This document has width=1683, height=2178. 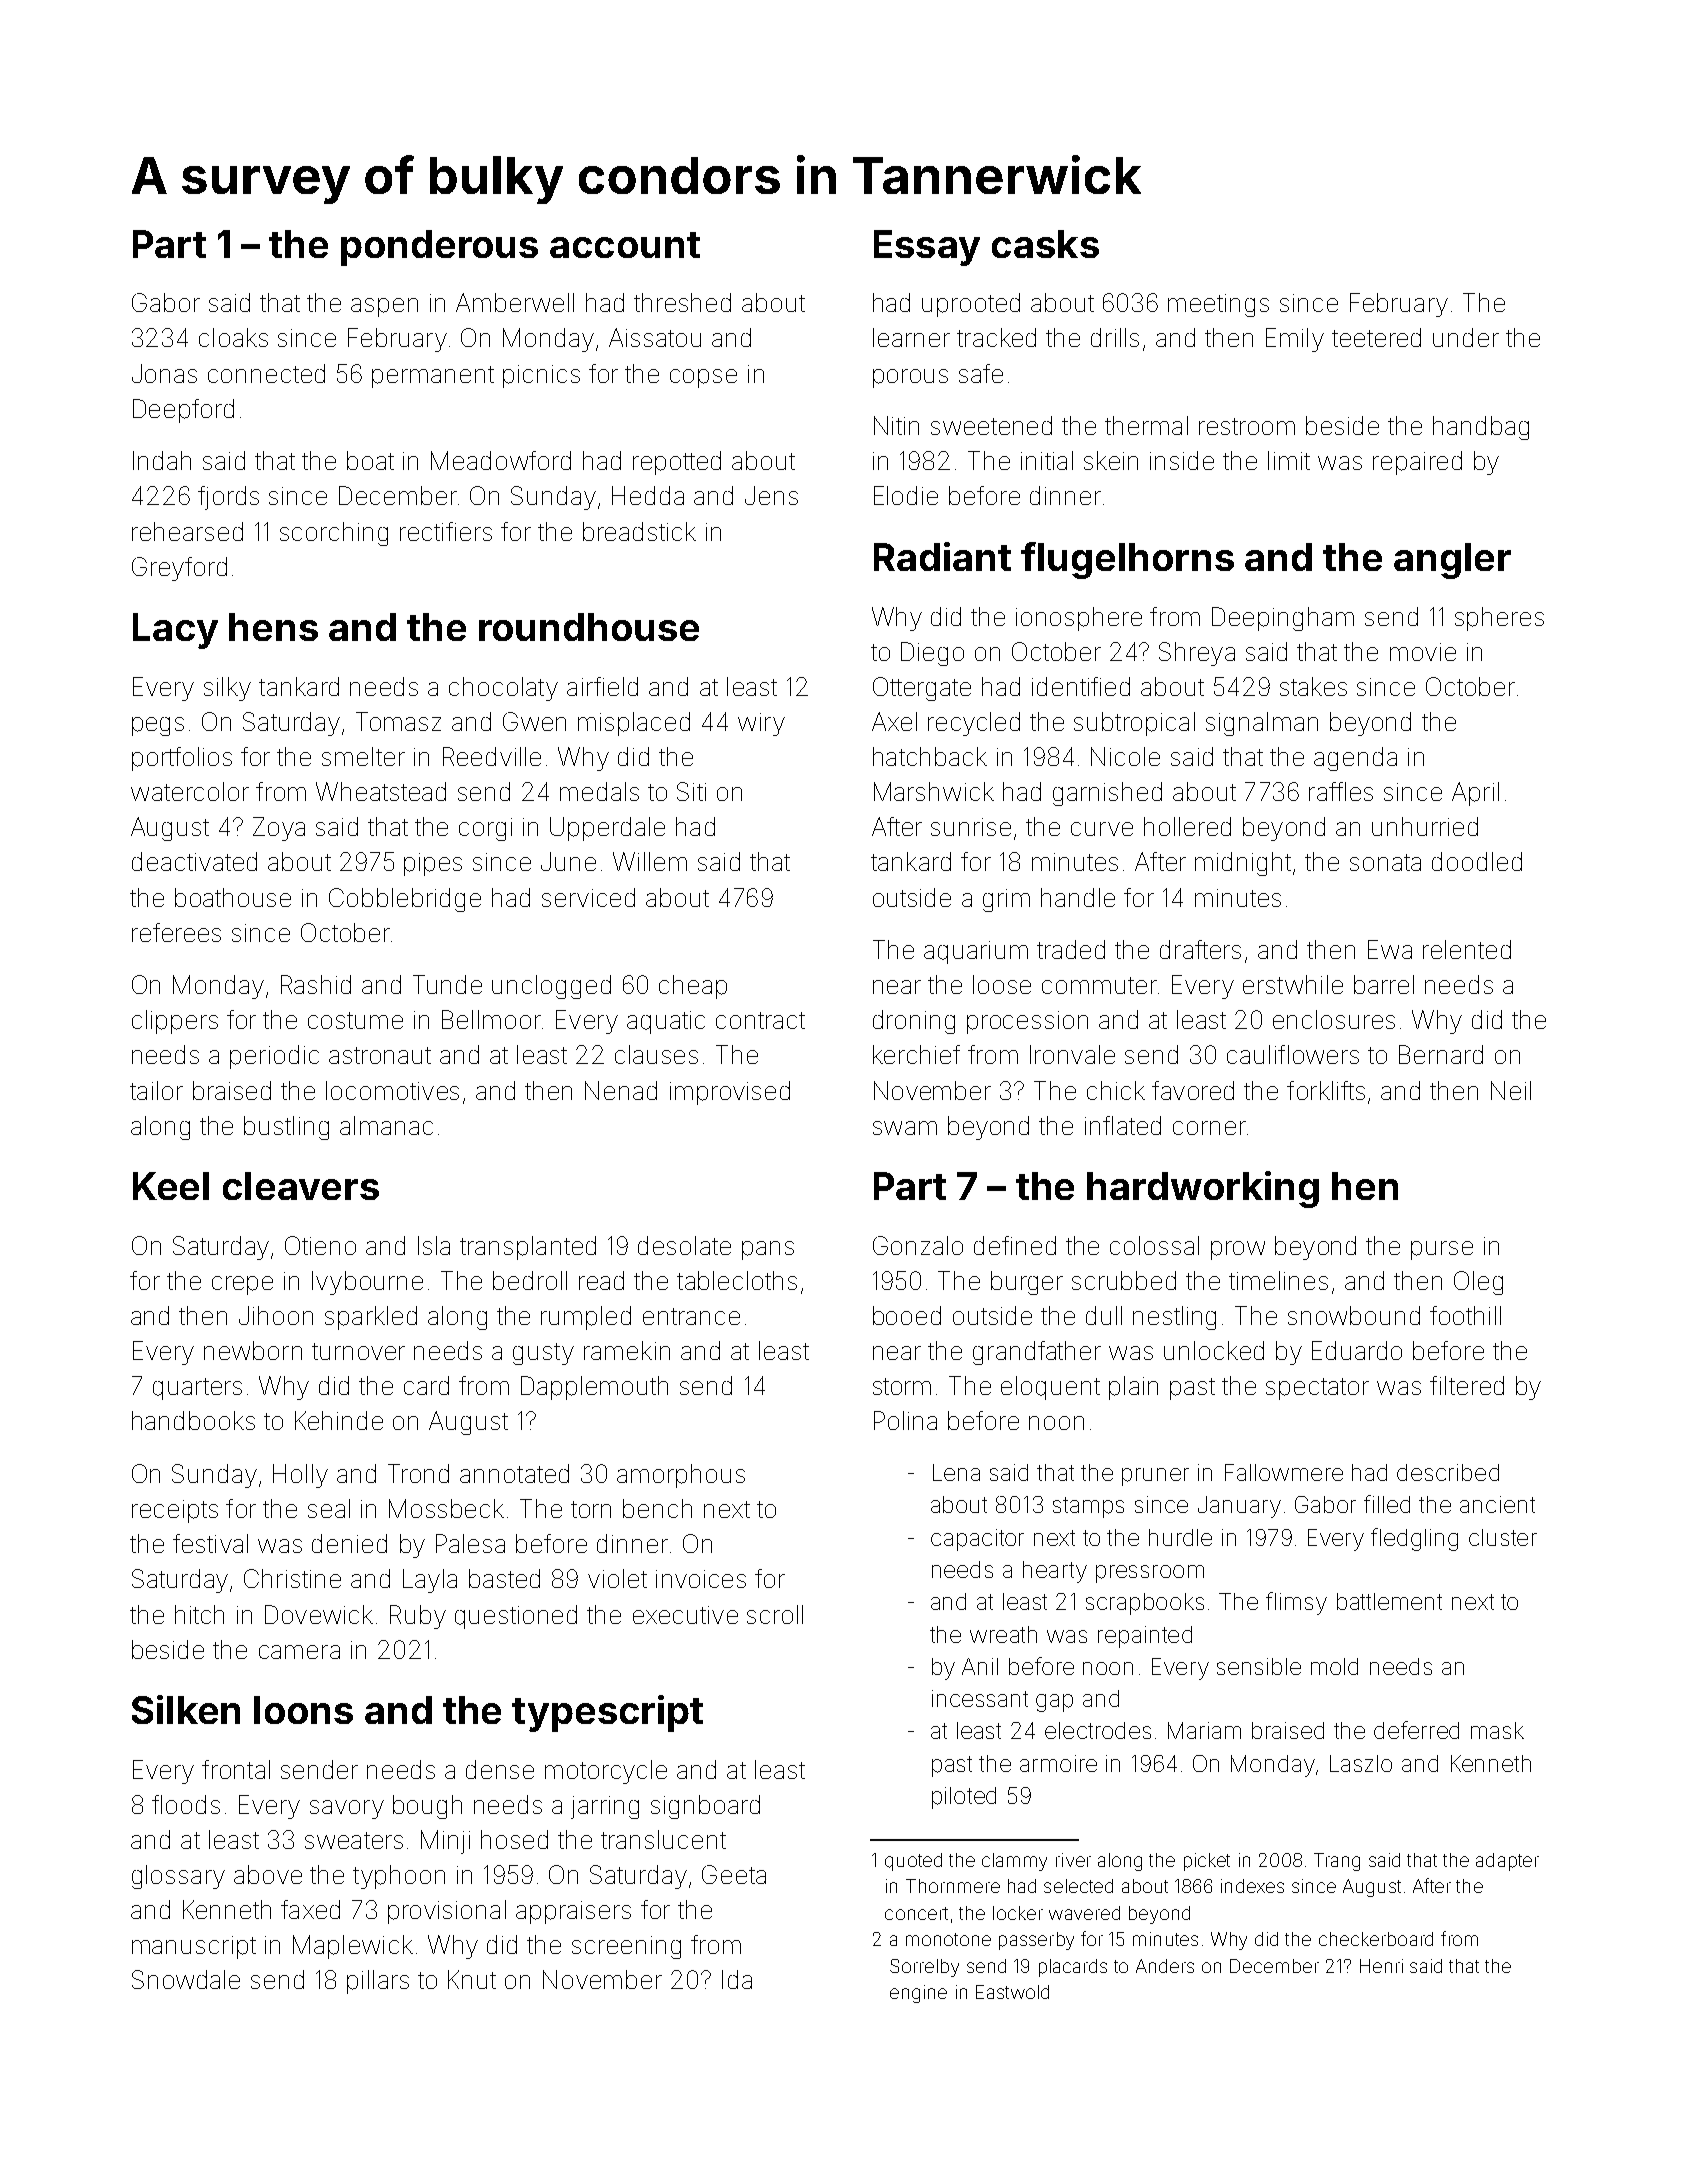 What do you see at coordinates (625, 245) in the document?
I see `account` at bounding box center [625, 245].
